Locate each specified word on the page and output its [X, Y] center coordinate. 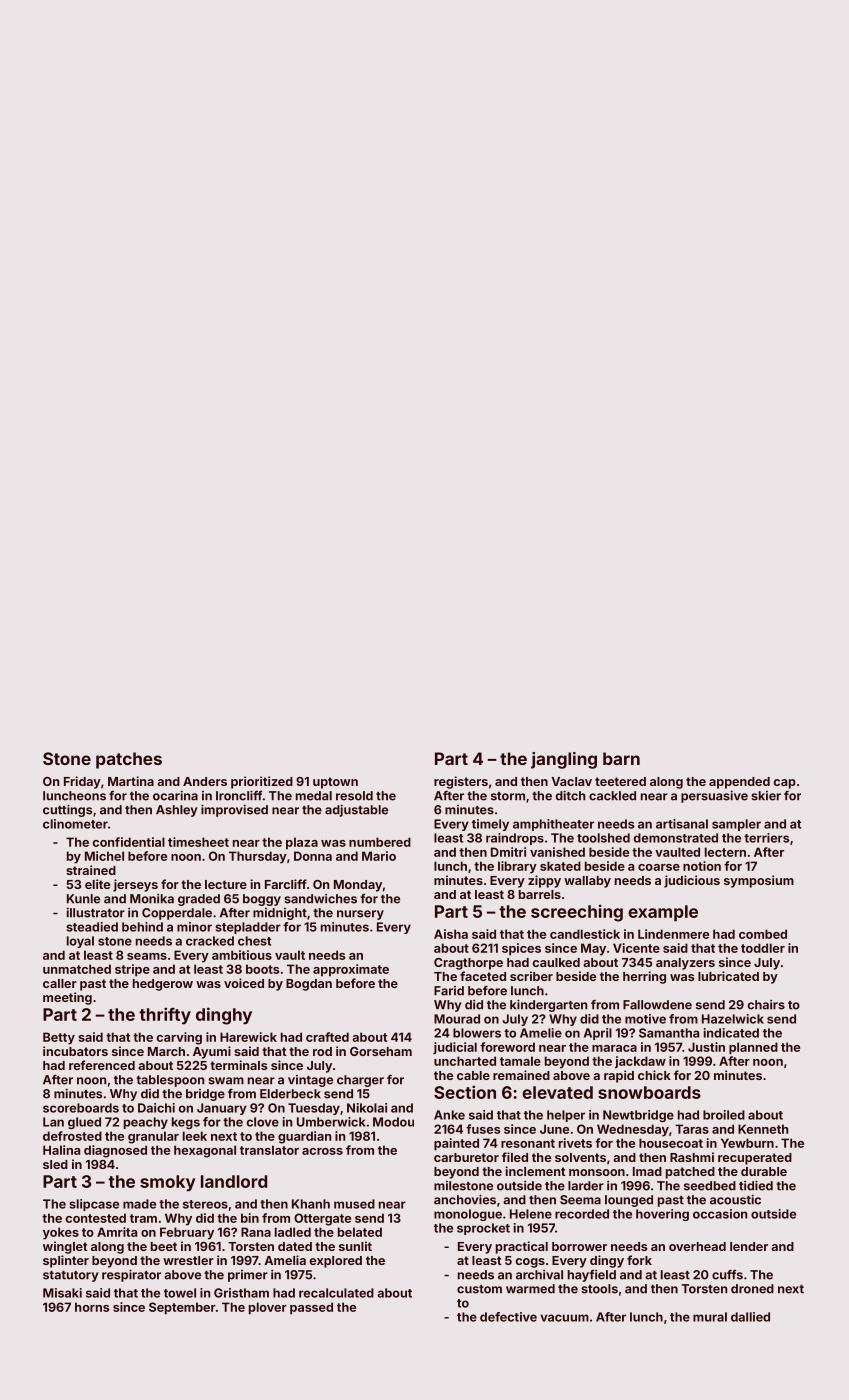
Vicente [636, 948]
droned [752, 1289]
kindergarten [548, 1005]
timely [490, 825]
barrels [540, 894]
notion [702, 866]
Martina [131, 781]
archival [539, 1274]
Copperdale [177, 914]
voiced [244, 983]
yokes [61, 1233]
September [182, 1308]
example [663, 913]
